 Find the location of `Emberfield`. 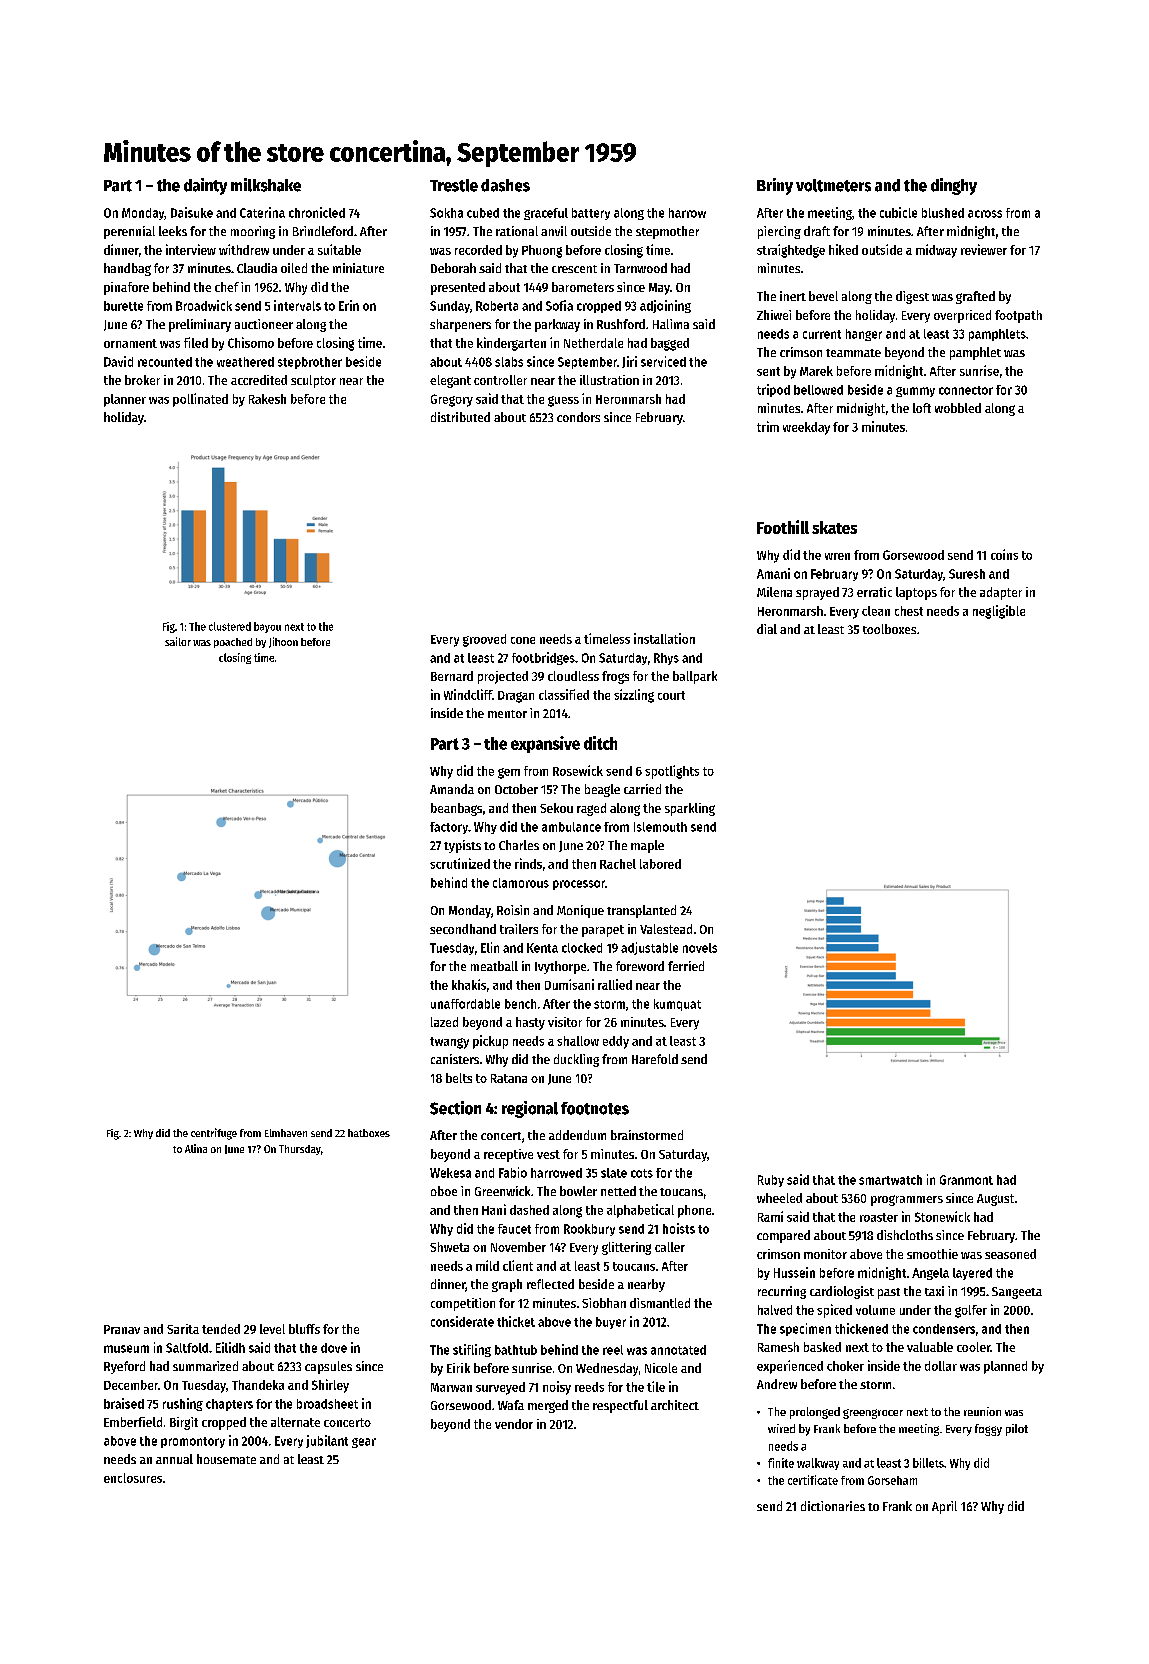

Emberfield is located at coordinates (133, 1422).
